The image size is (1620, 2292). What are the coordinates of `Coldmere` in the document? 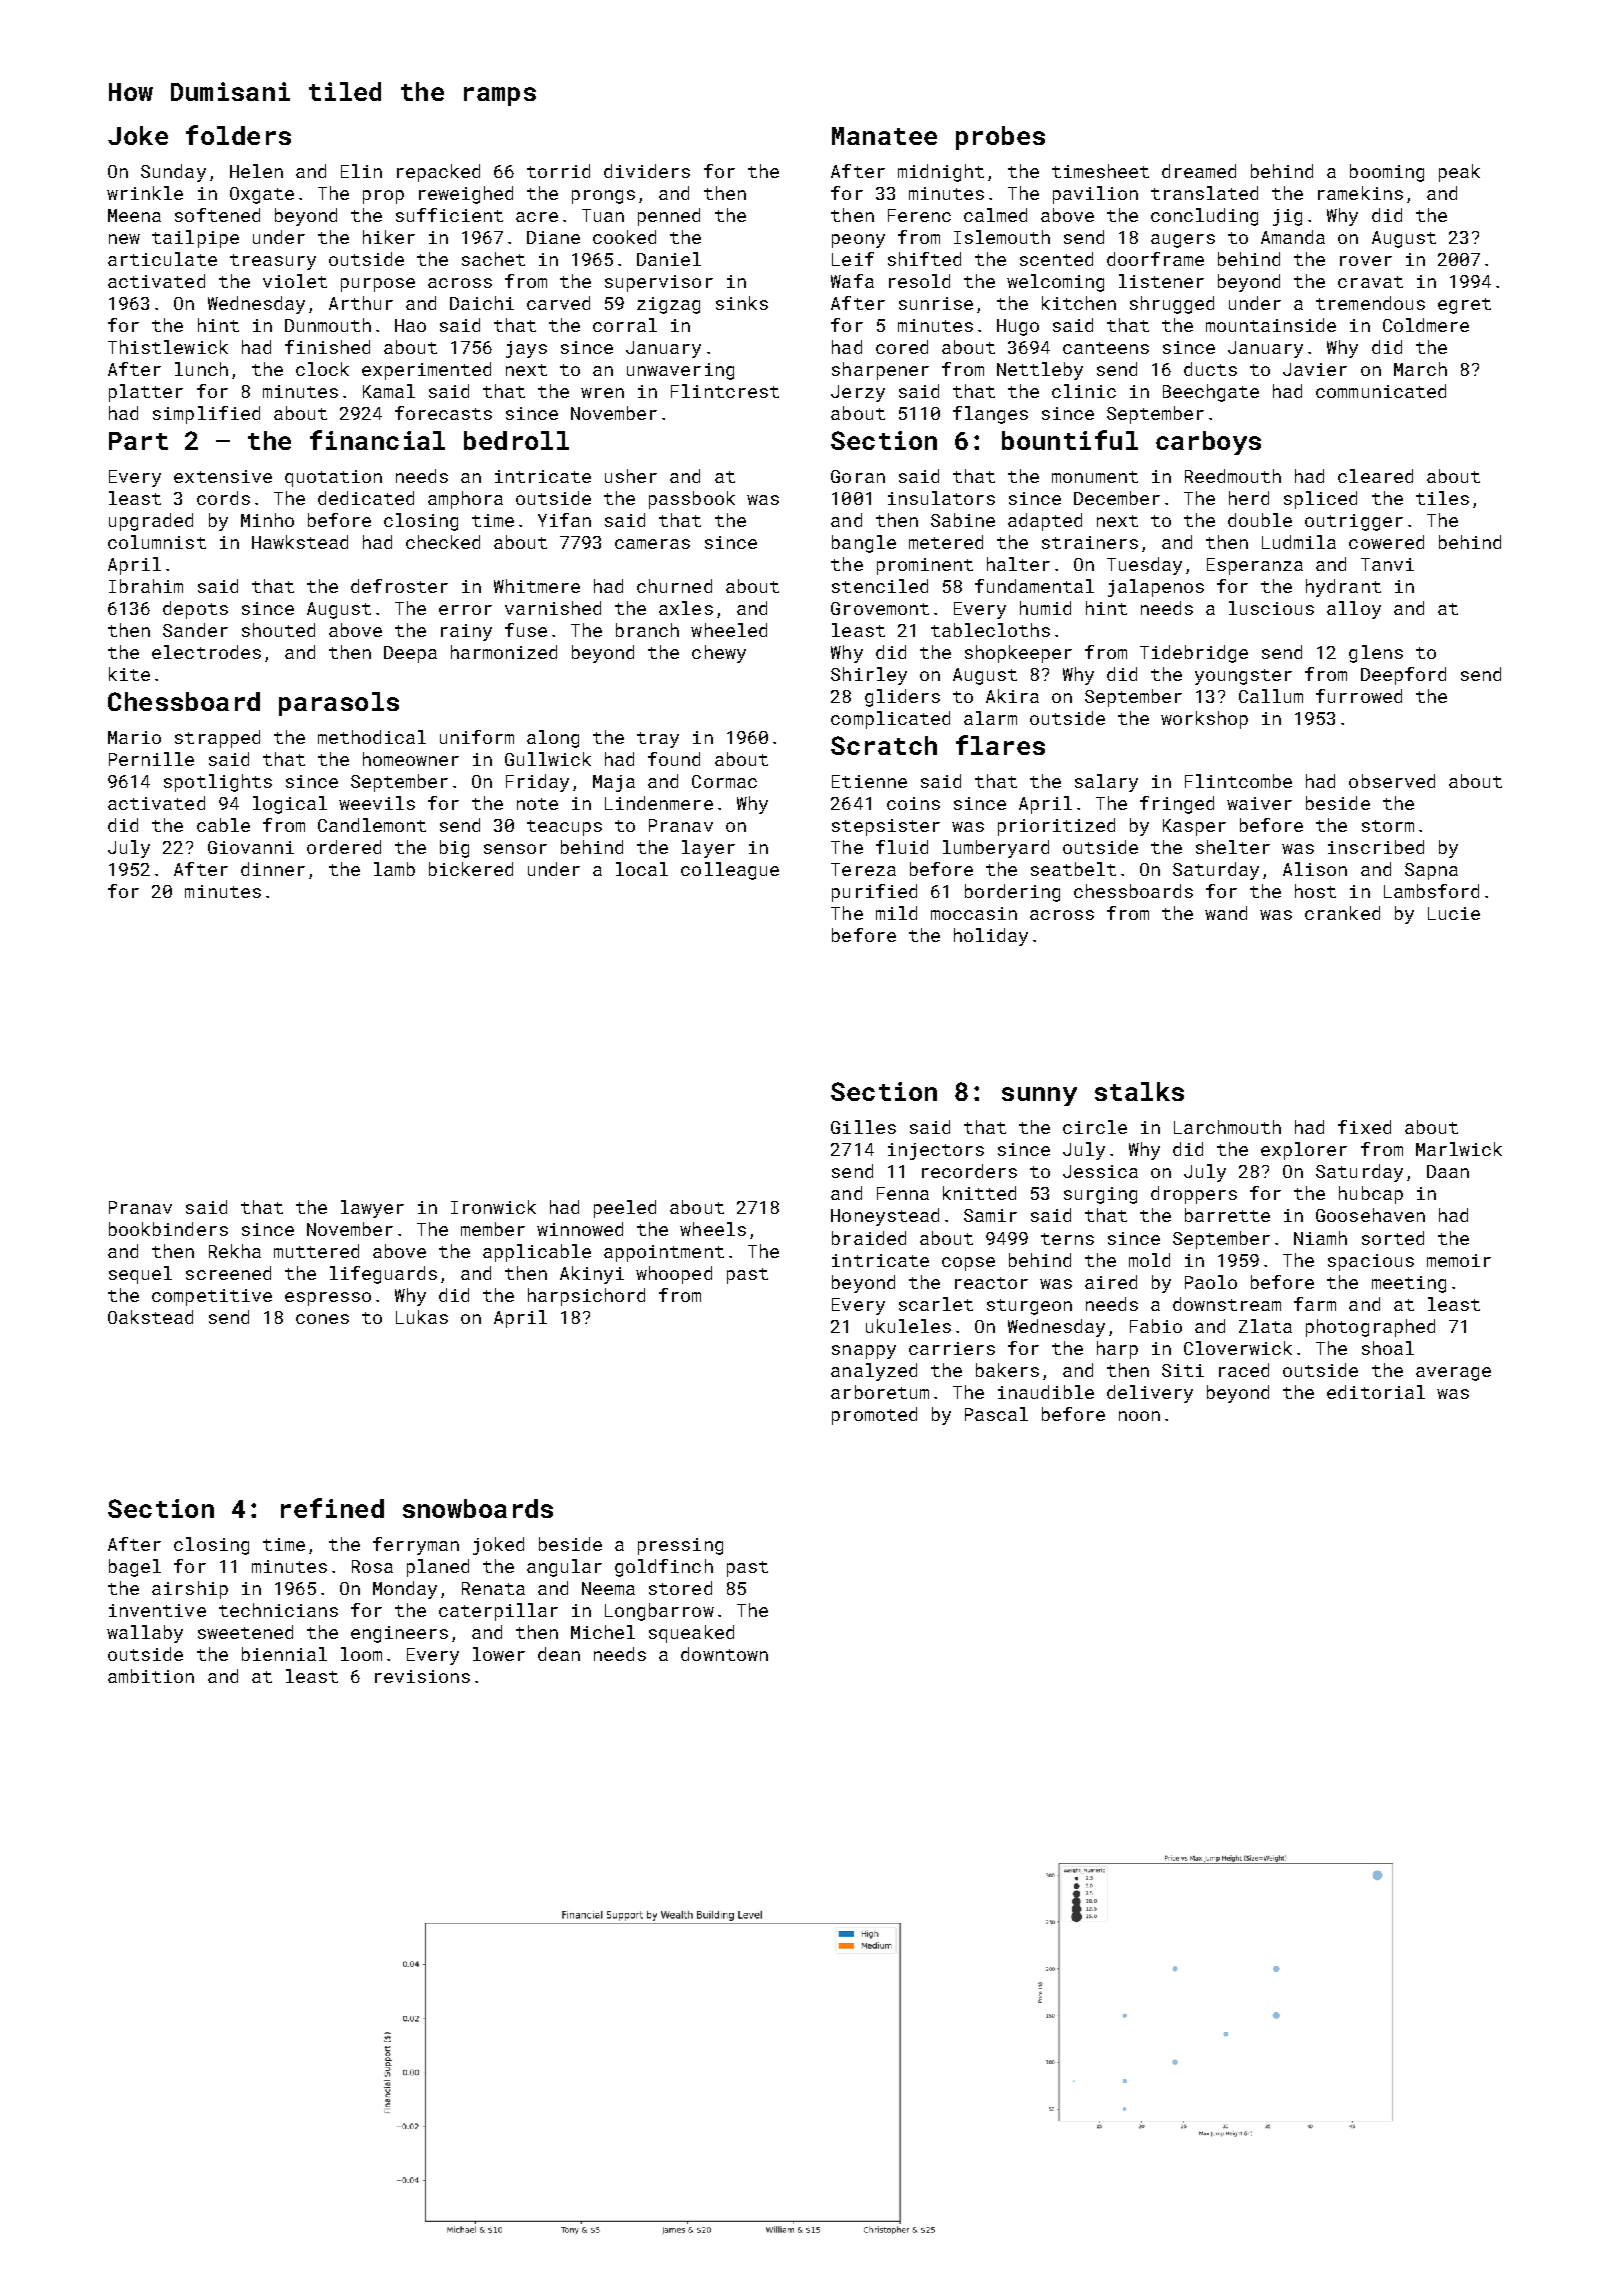 It's located at (1426, 325).
